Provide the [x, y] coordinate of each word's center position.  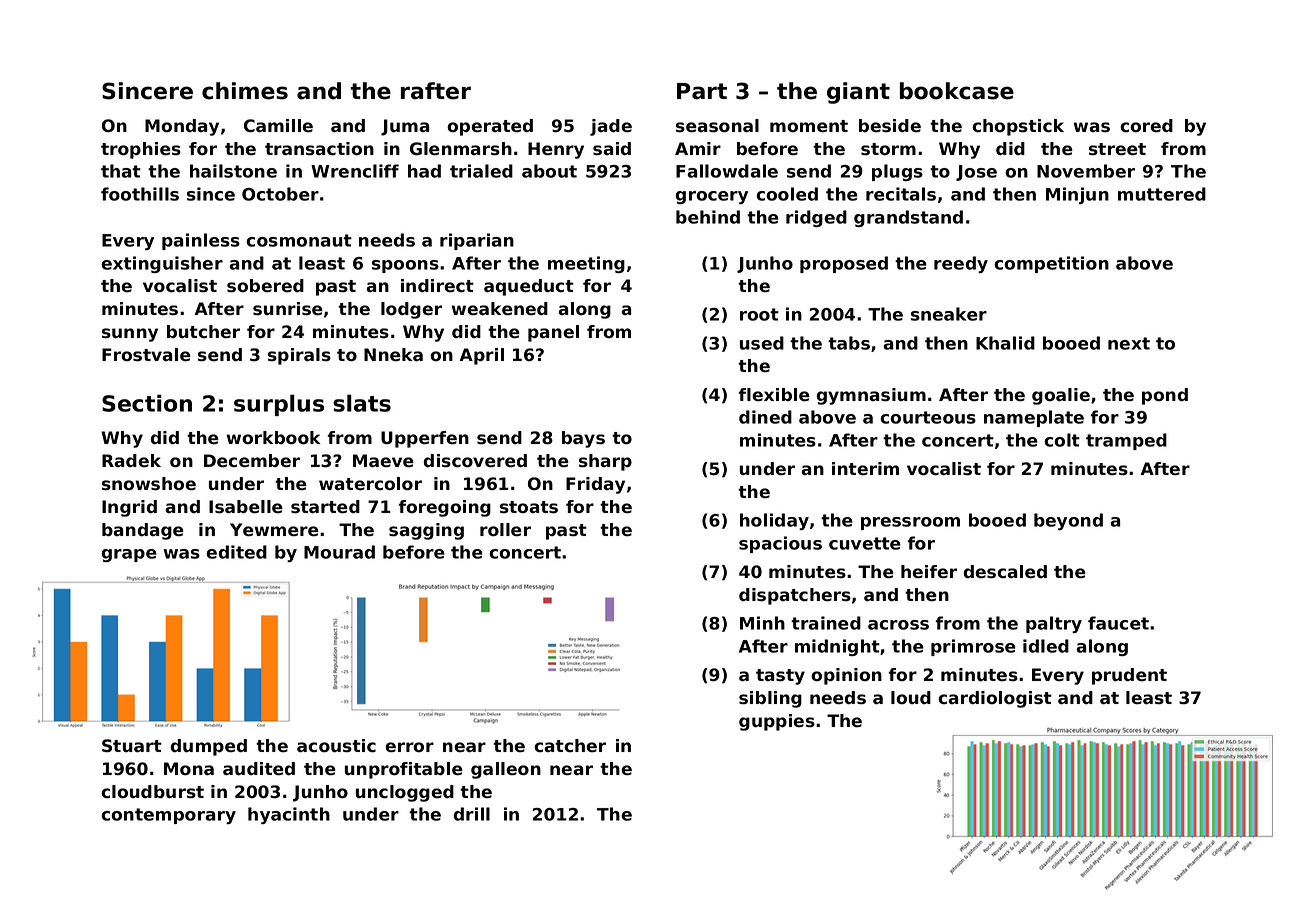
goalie [1061, 396]
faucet [1118, 623]
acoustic [336, 746]
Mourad [339, 552]
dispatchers [795, 596]
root [759, 314]
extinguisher [162, 264]
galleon [506, 770]
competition [1051, 264]
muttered [1162, 194]
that [121, 171]
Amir [698, 148]
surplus [279, 405]
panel [553, 333]
